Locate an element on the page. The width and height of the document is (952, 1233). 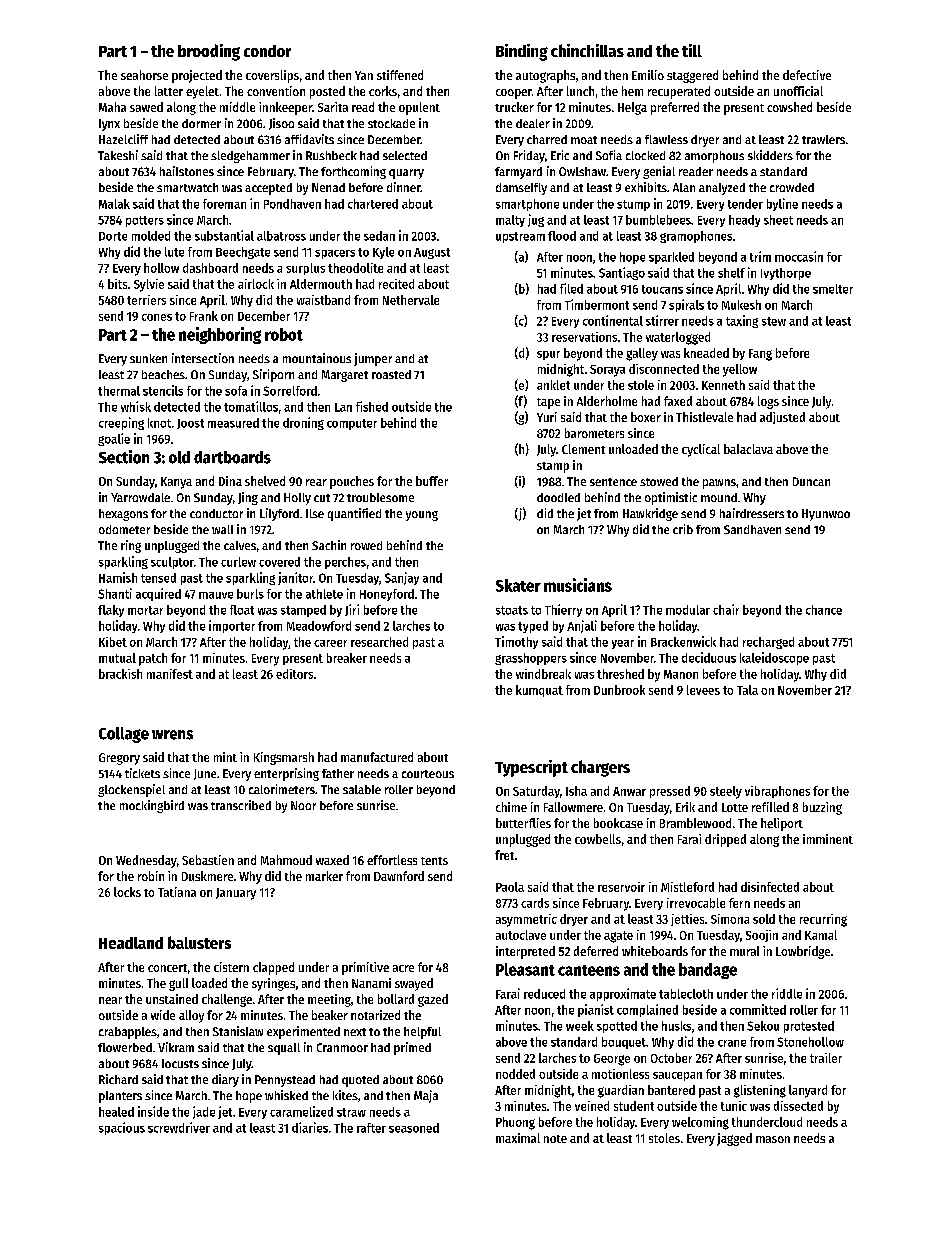
deciduous is located at coordinates (709, 657).
